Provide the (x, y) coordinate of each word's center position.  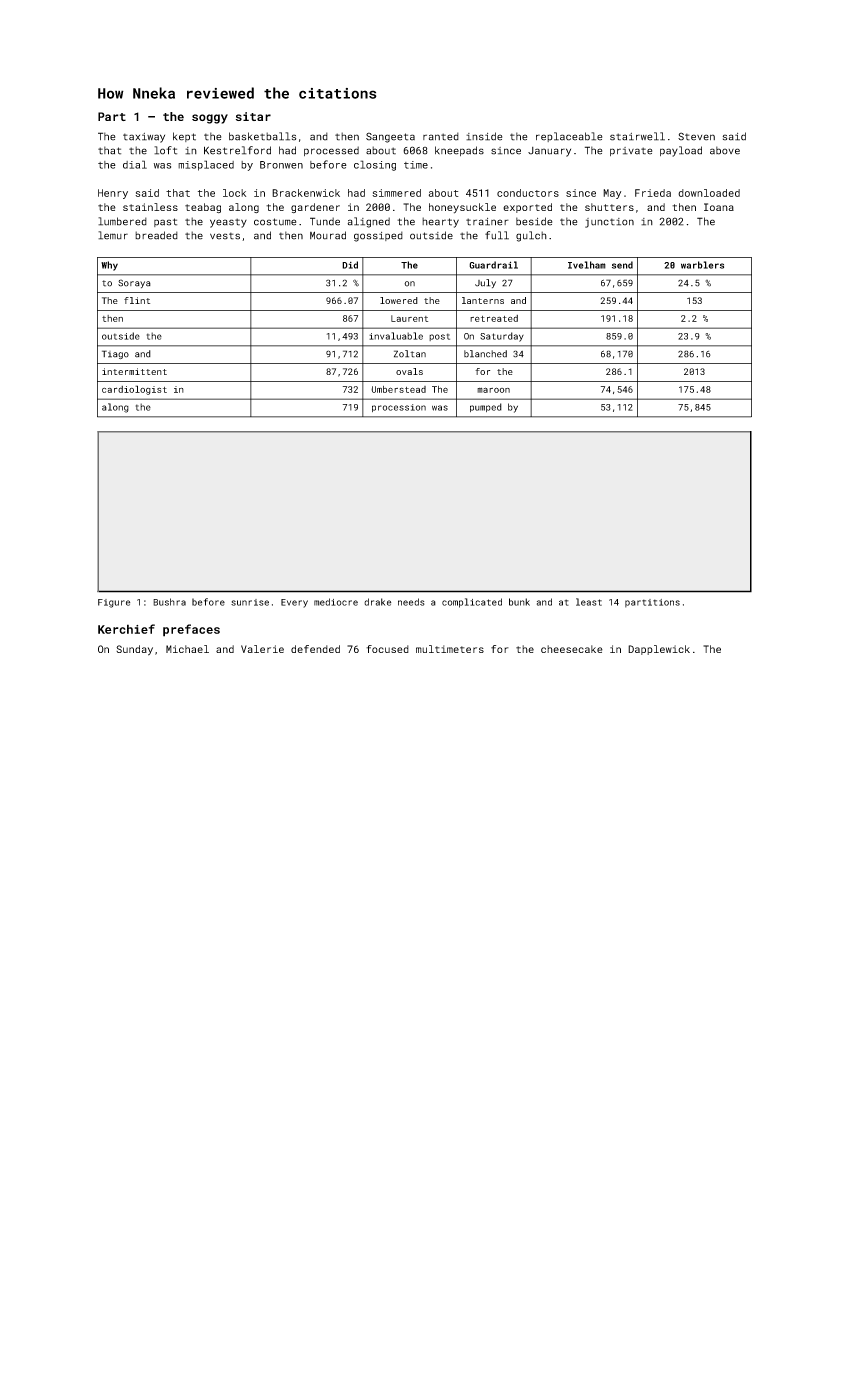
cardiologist (134, 390)
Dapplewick (659, 650)
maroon (493, 390)
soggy (210, 119)
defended (315, 649)
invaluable (396, 336)
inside (484, 136)
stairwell (637, 136)
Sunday (134, 650)
